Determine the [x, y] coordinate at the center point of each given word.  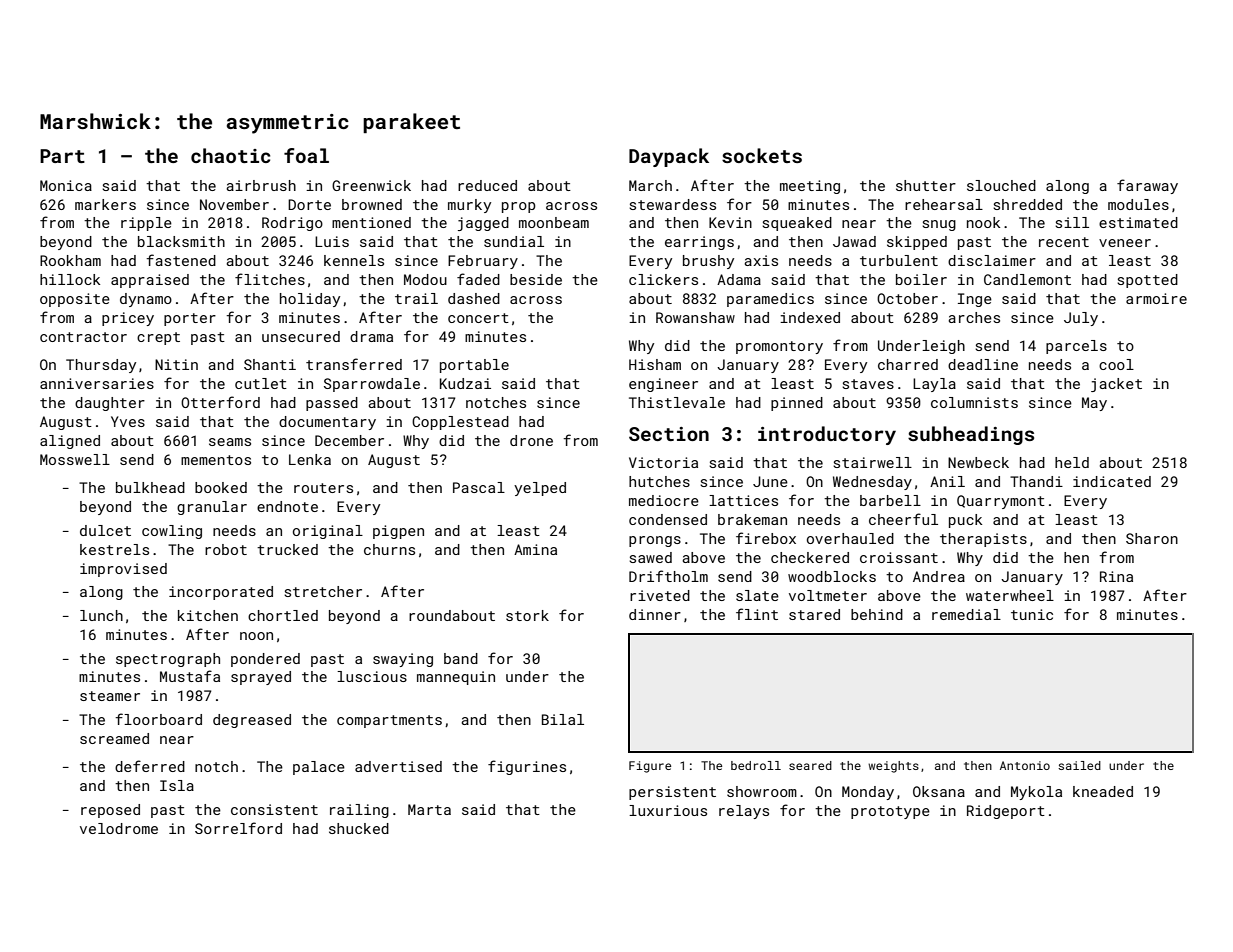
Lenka [310, 459]
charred [908, 364]
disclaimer [992, 260]
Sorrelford [238, 828]
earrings [699, 243]
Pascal [479, 487]
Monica [66, 185]
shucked [359, 828]
